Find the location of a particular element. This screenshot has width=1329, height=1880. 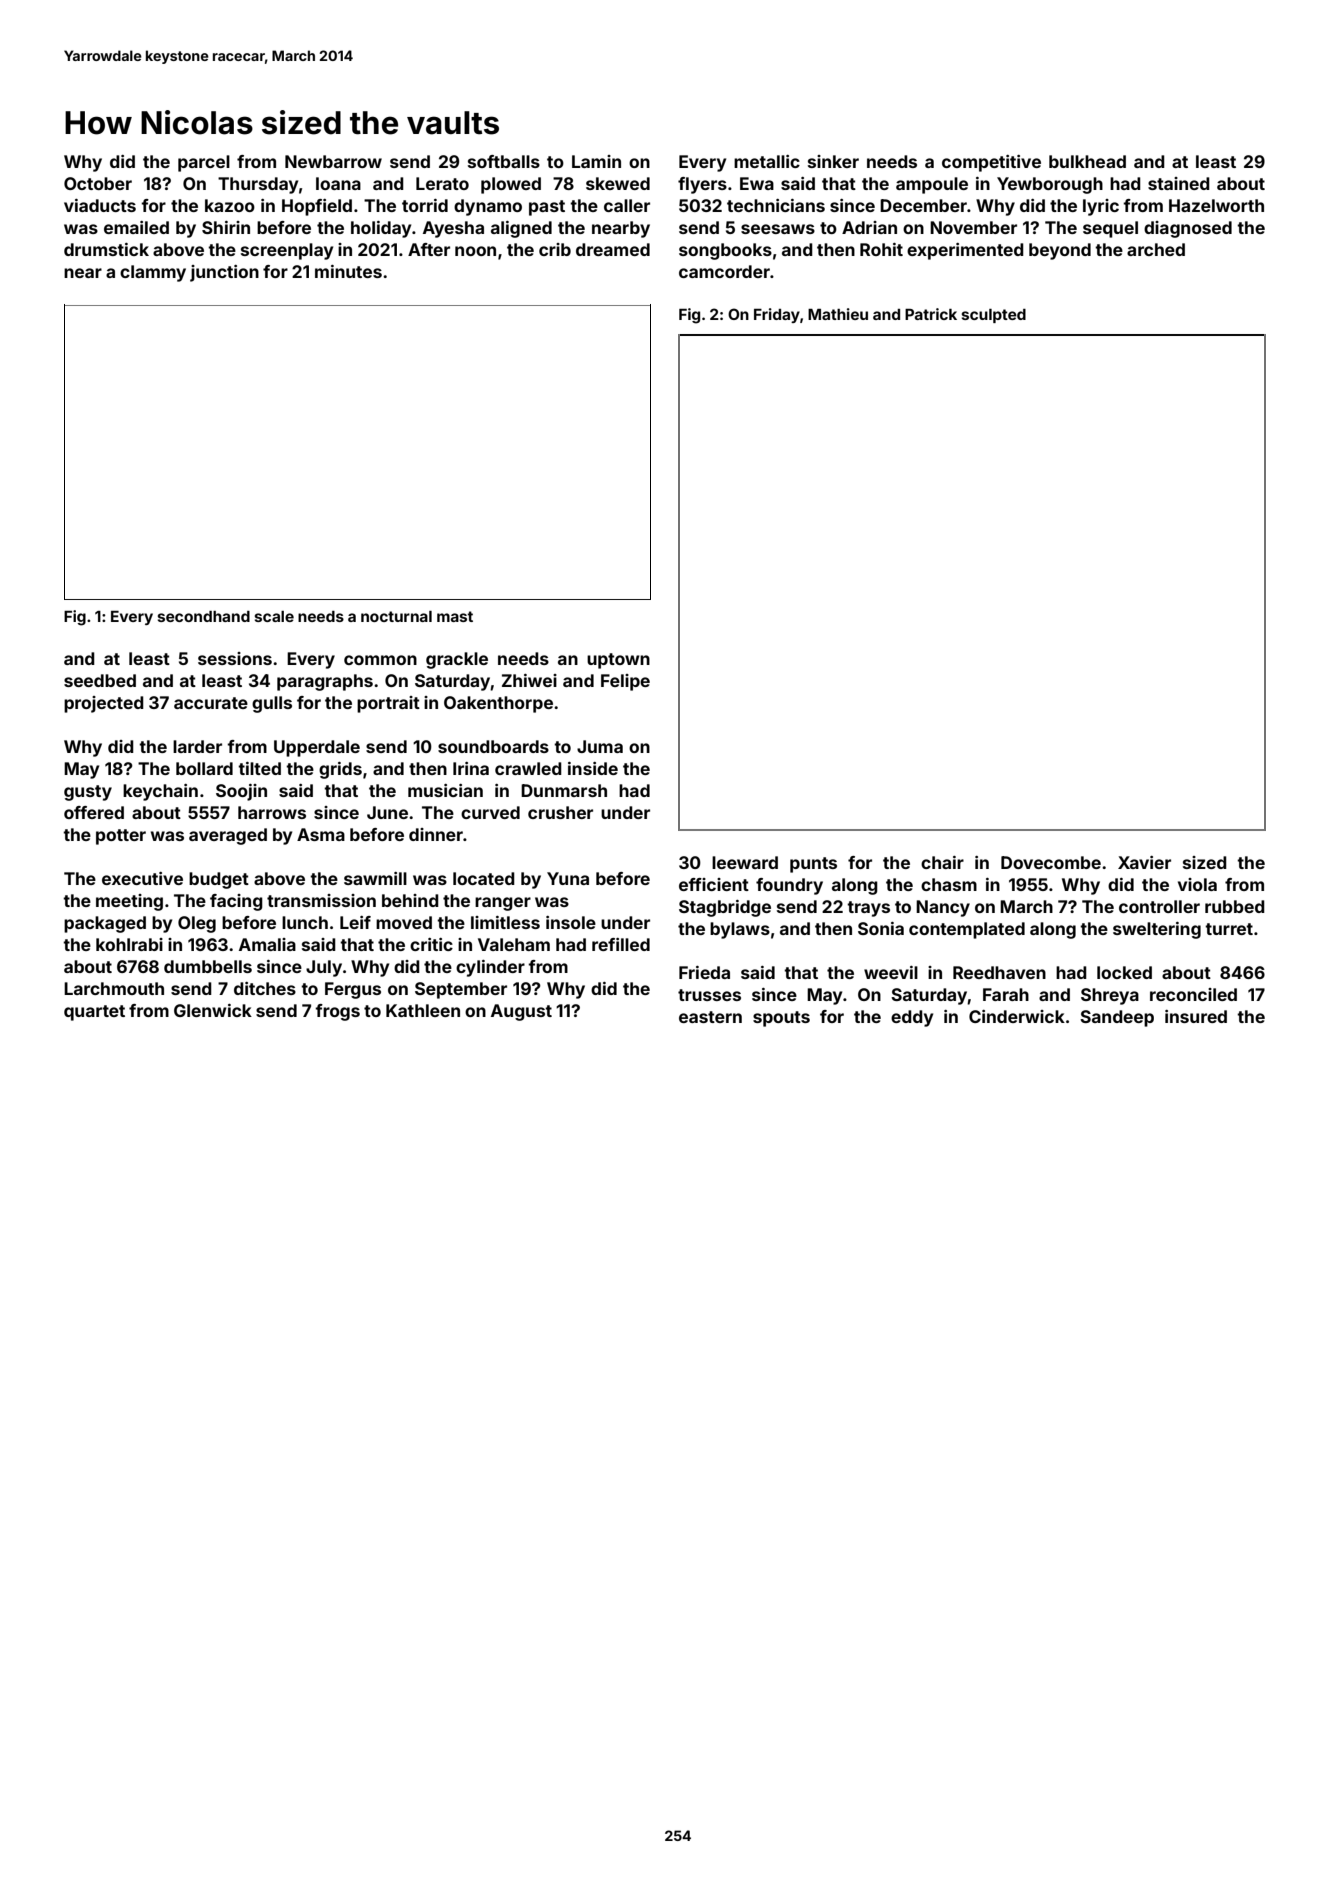

Thursday is located at coordinates (258, 185).
